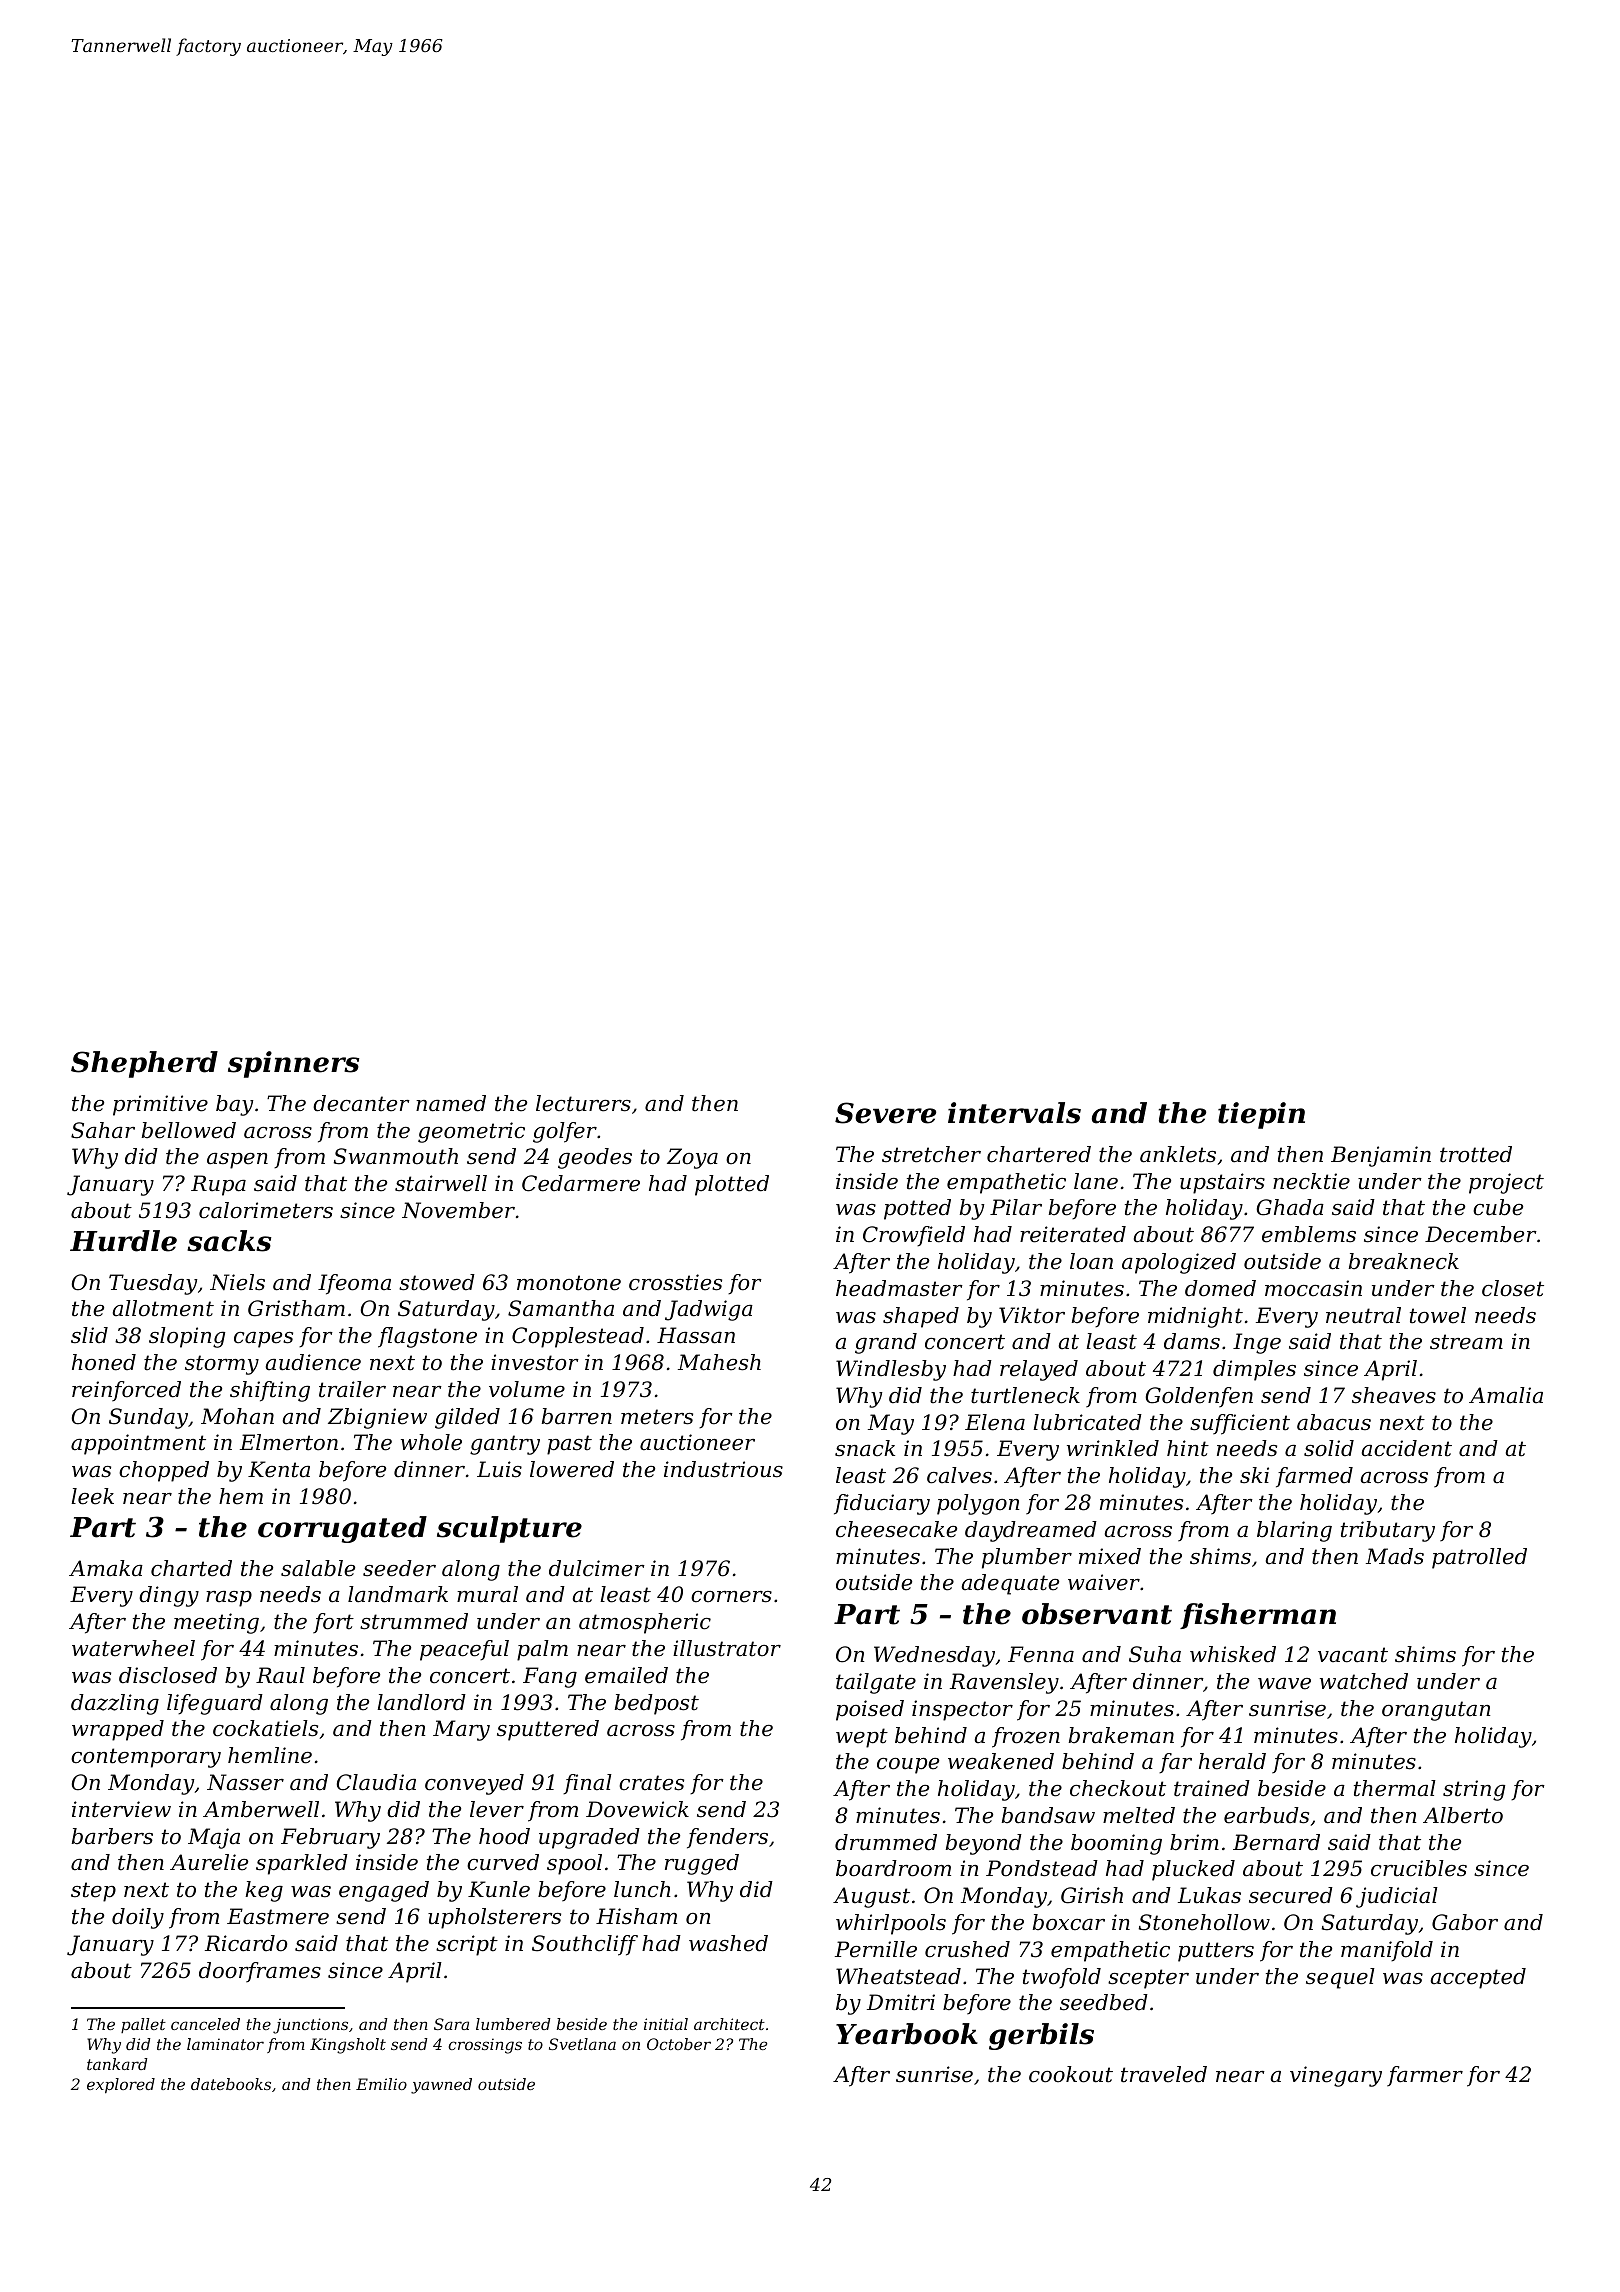  I want to click on poised, so click(870, 1710).
